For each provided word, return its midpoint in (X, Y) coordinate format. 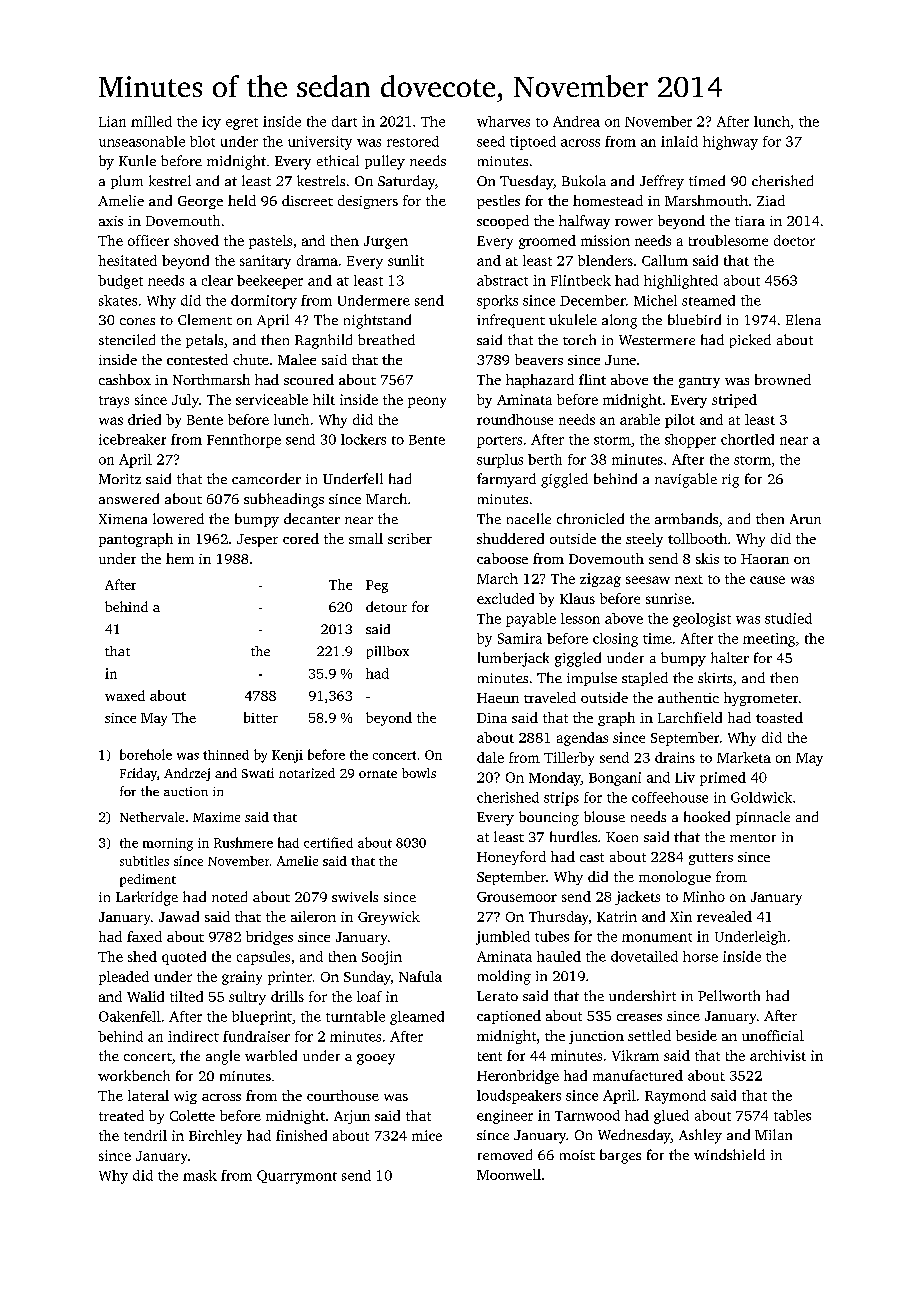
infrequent (511, 321)
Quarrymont (297, 1177)
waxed (125, 695)
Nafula (420, 976)
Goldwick (761, 797)
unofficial (773, 1035)
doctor (794, 240)
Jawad (179, 916)
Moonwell (509, 1174)
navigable (686, 480)
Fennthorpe (244, 441)
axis (111, 221)
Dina (492, 718)
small (366, 538)
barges (620, 1156)
